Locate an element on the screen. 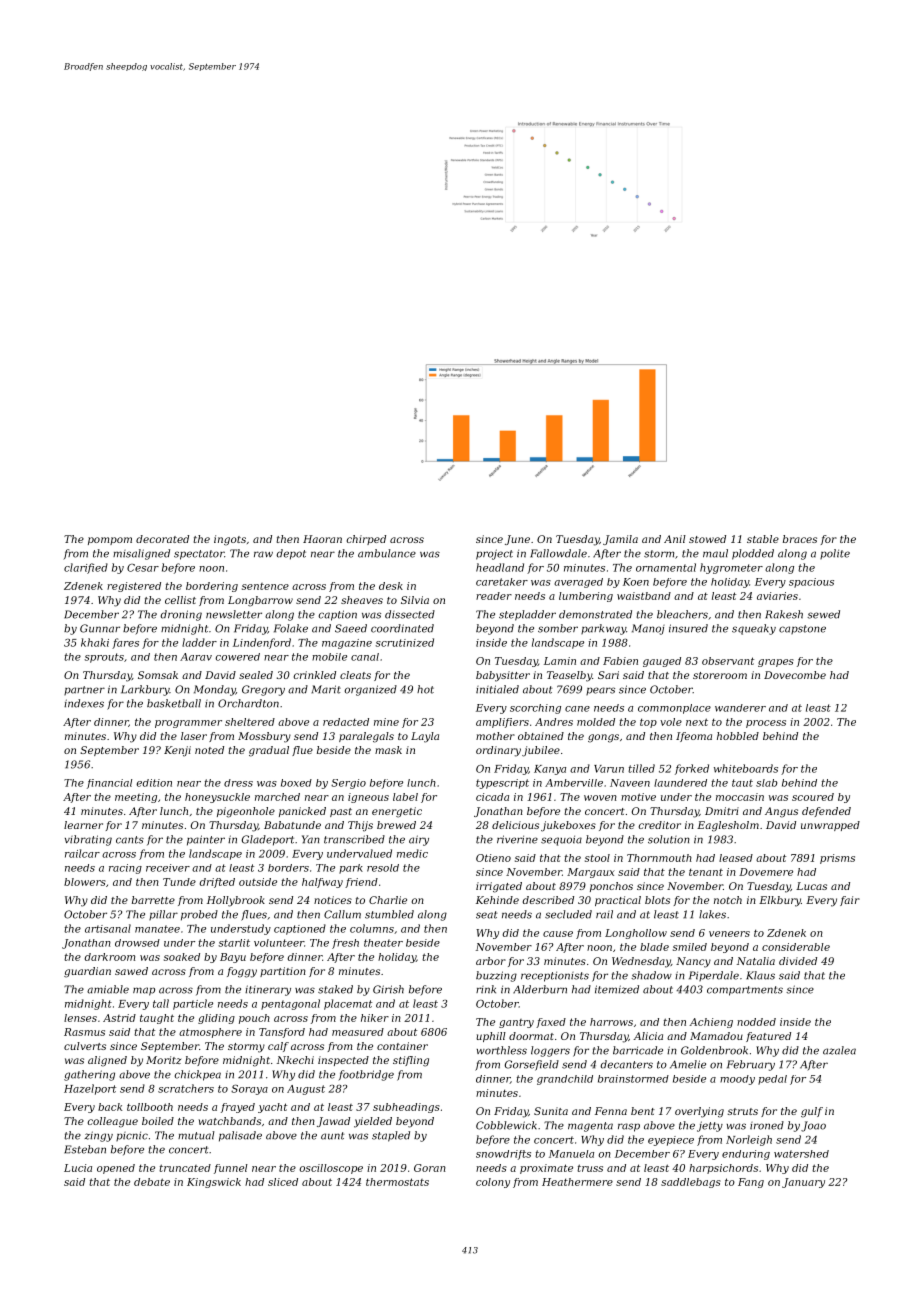 The height and width of the screenshot is (1308, 924). Lucas is located at coordinates (811, 886).
